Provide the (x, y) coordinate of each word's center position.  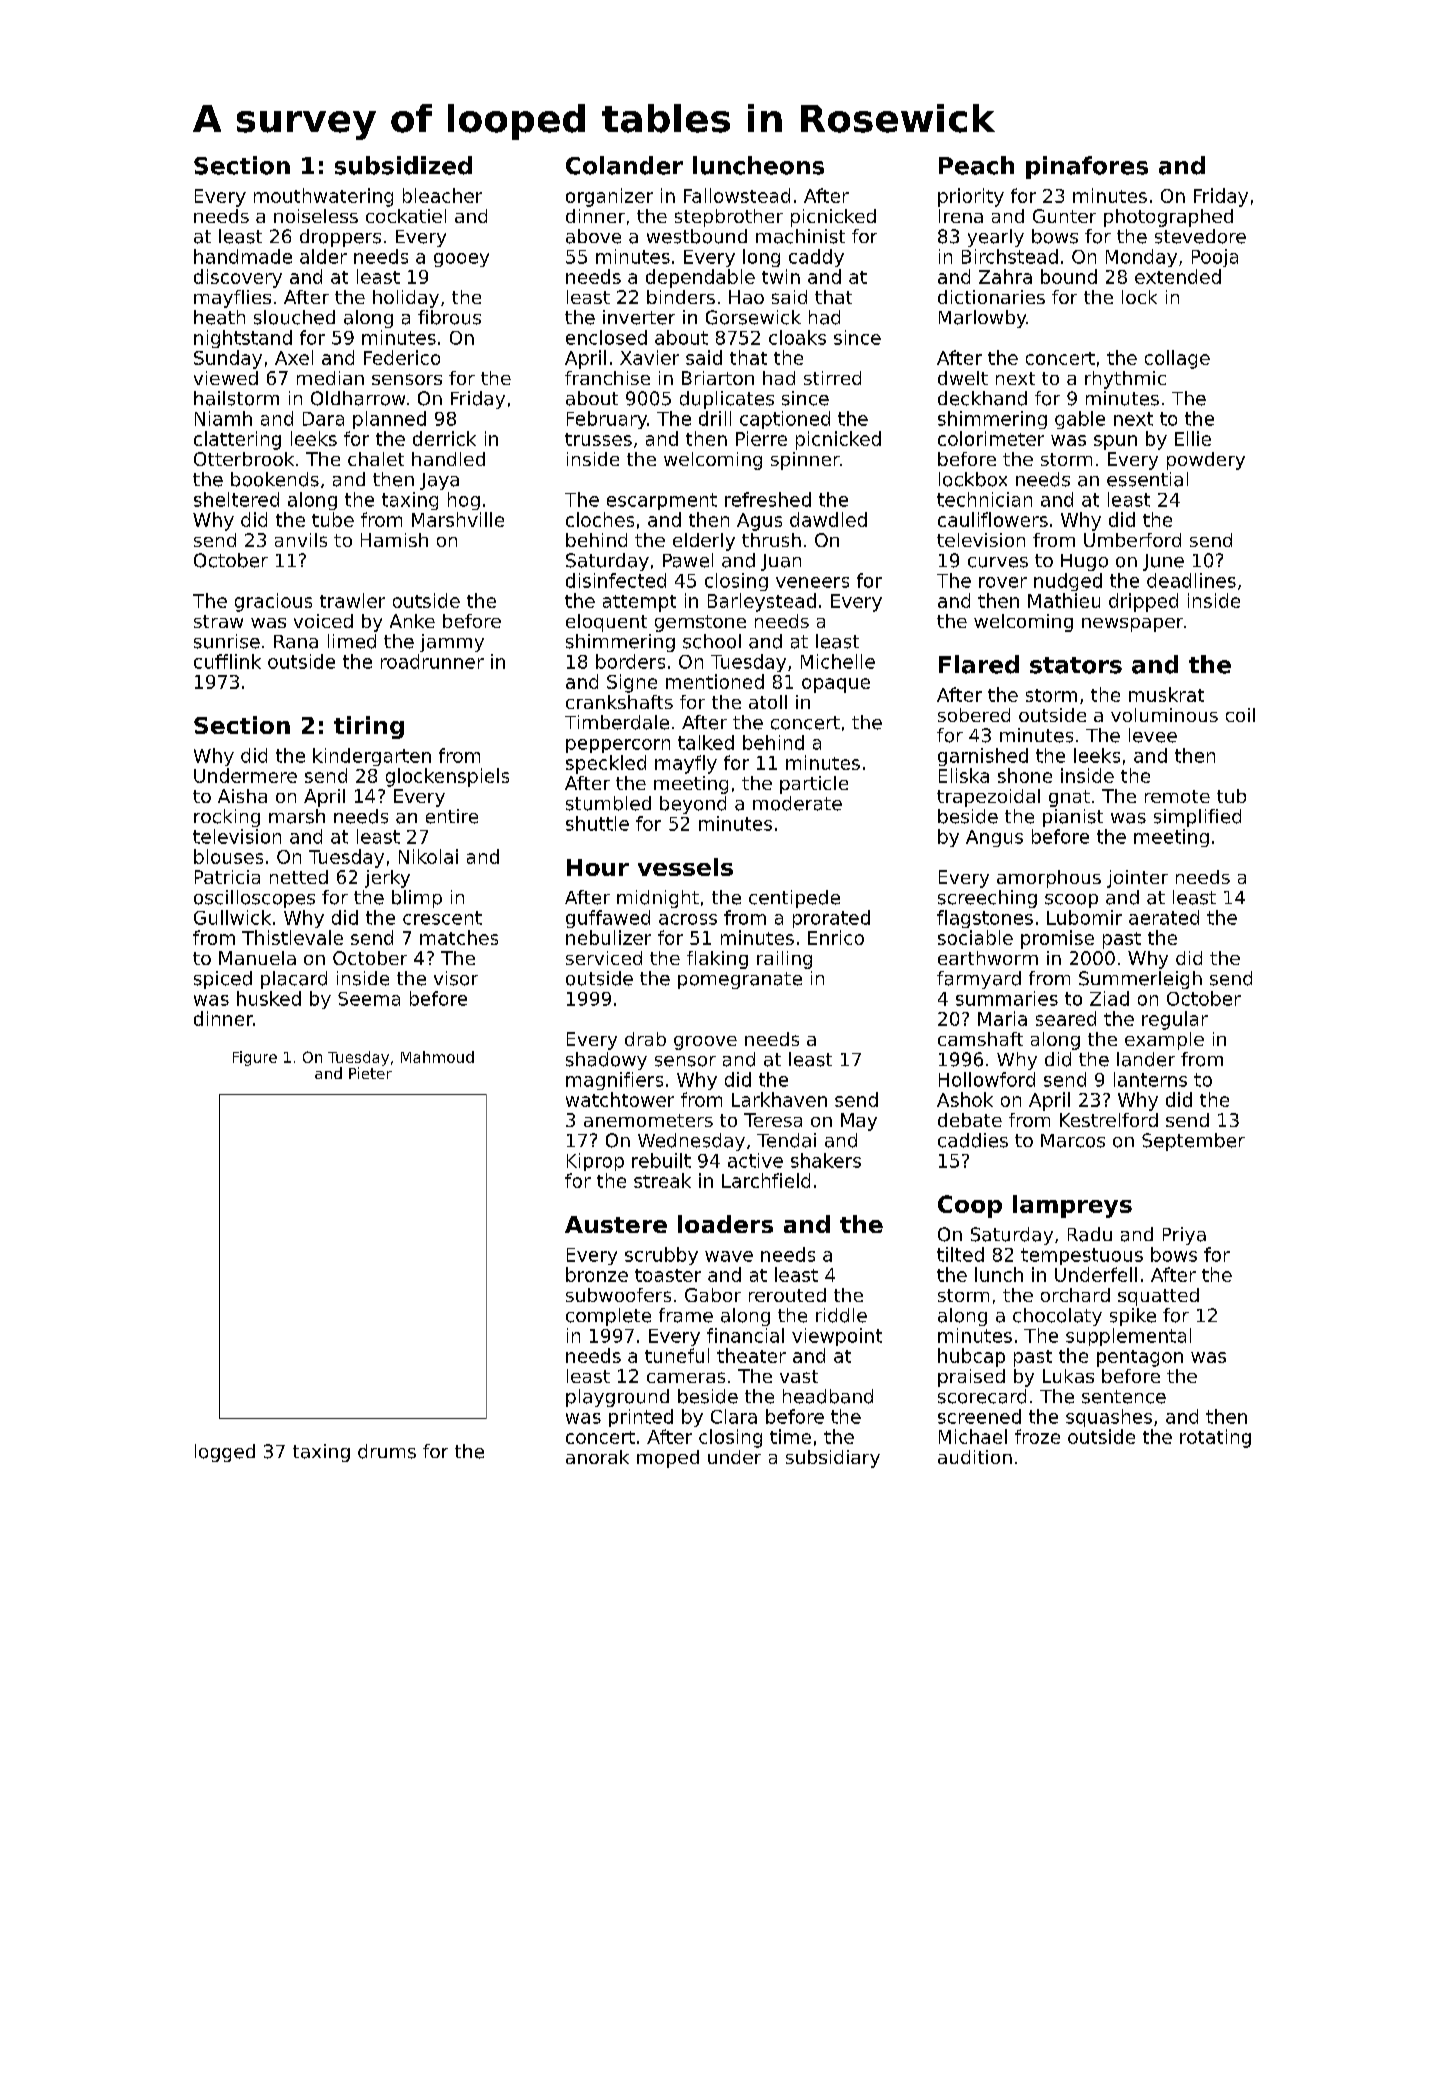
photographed (1168, 218)
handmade (243, 256)
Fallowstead (737, 195)
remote (1177, 796)
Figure (255, 1058)
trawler (352, 600)
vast (799, 1376)
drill (715, 418)
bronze (597, 1274)
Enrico (836, 937)
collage (1177, 359)
